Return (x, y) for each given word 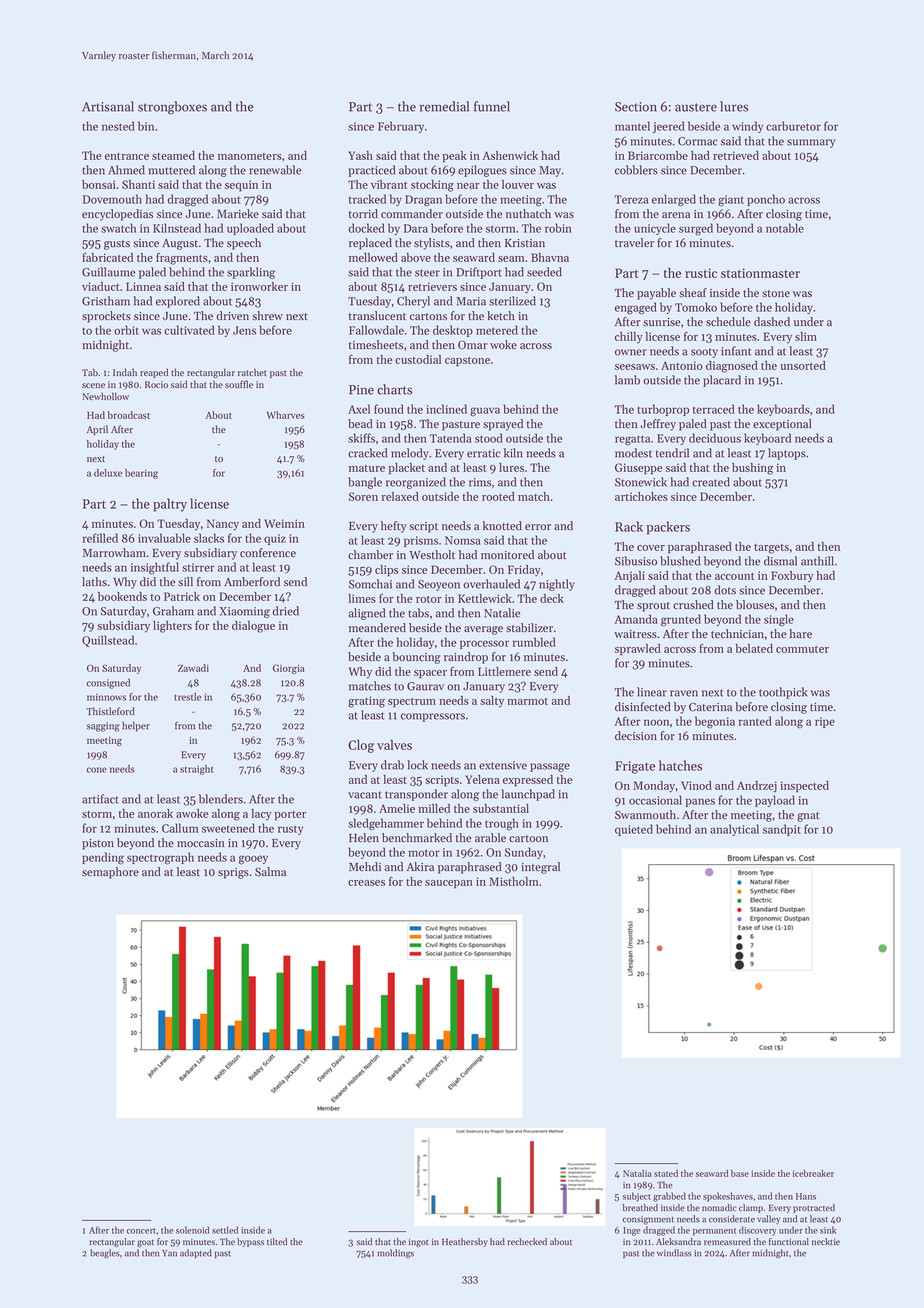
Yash (360, 155)
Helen (364, 838)
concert (141, 1231)
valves (394, 745)
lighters (172, 627)
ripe (825, 722)
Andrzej (757, 787)
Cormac (698, 141)
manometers (250, 156)
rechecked (527, 1241)
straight (197, 770)
